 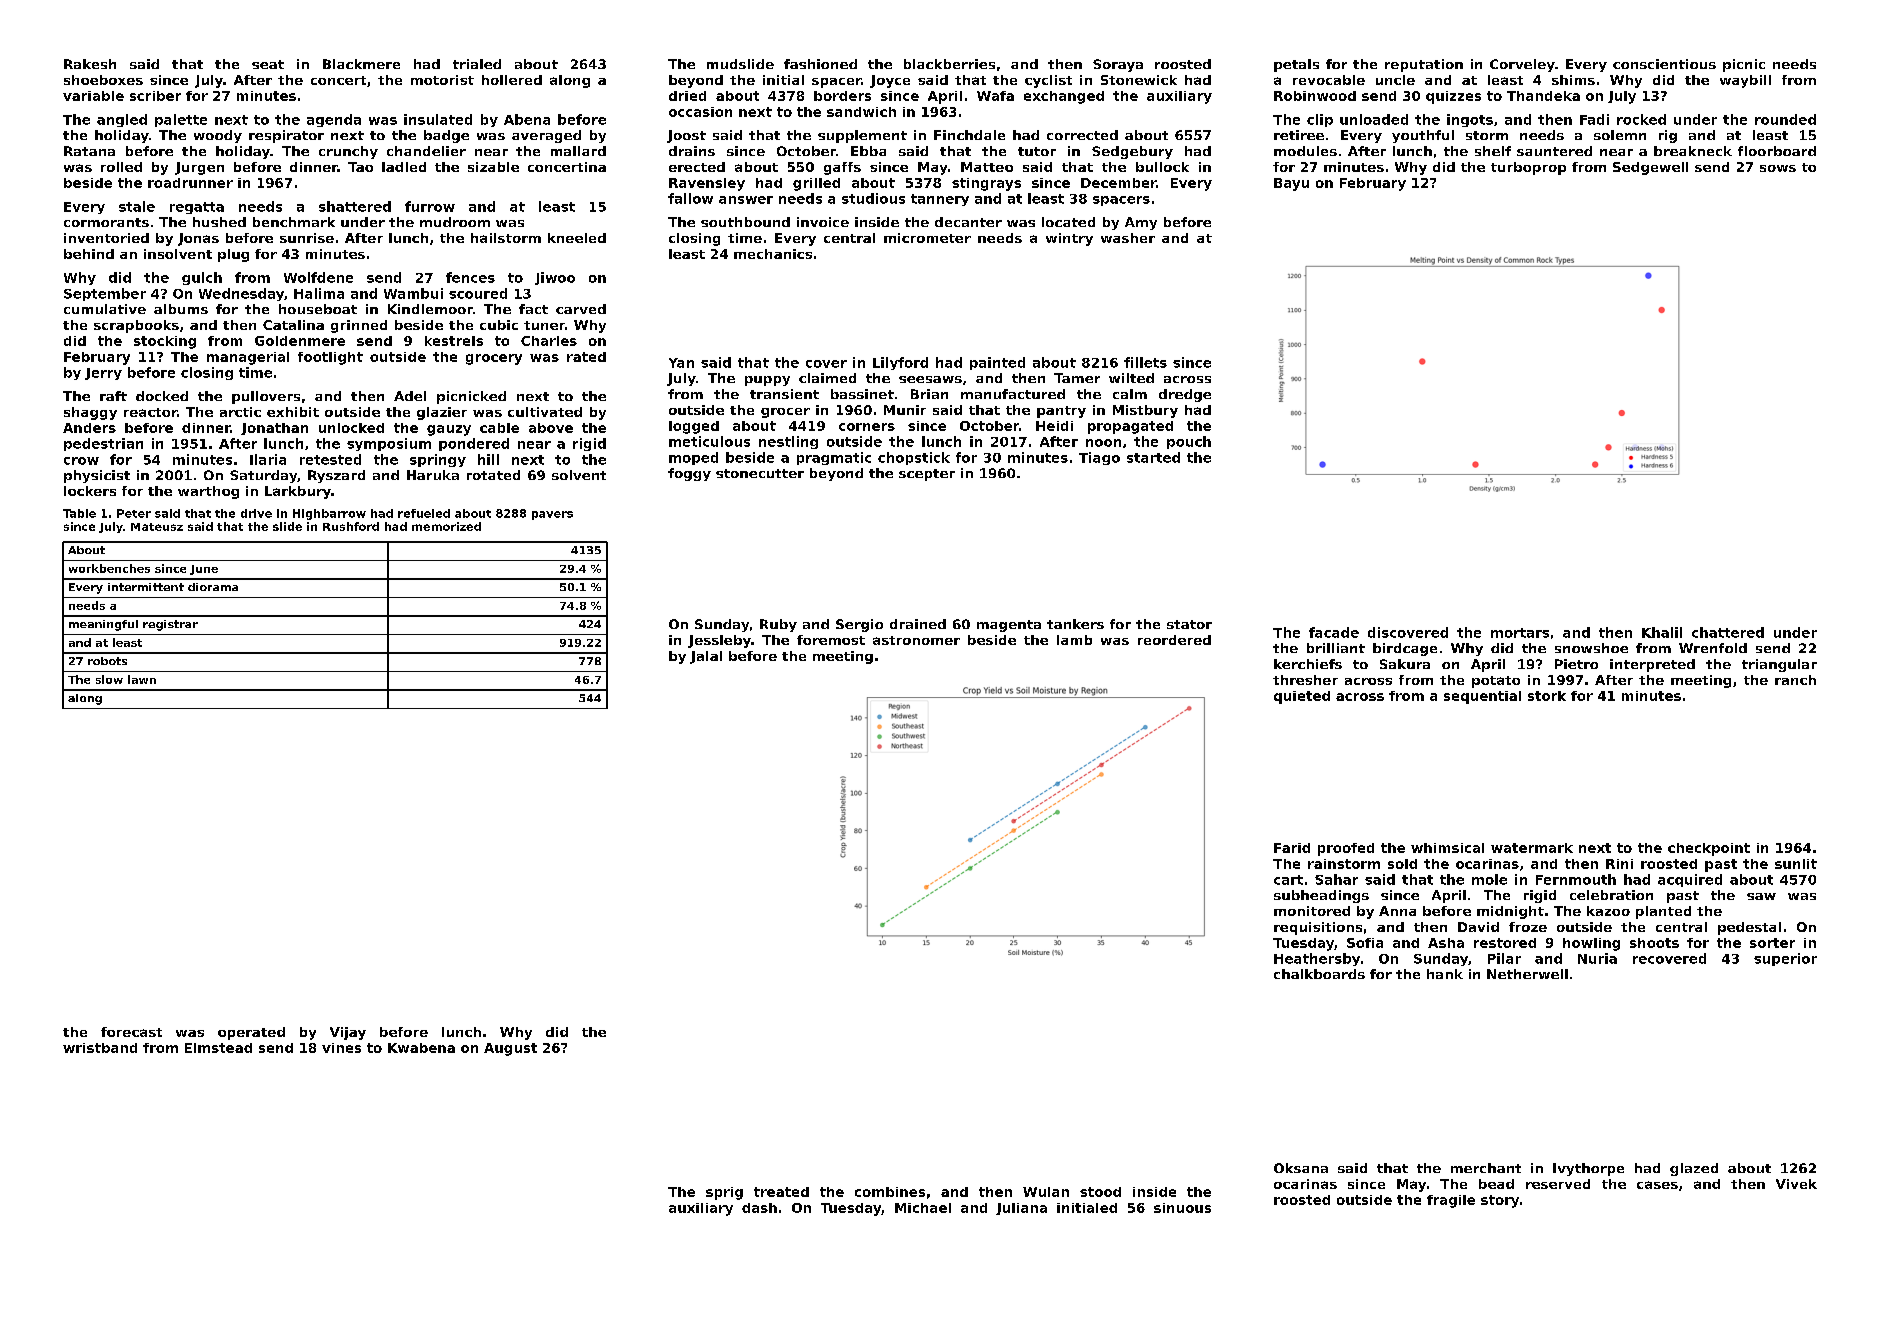 I want to click on warthog, so click(x=208, y=492).
